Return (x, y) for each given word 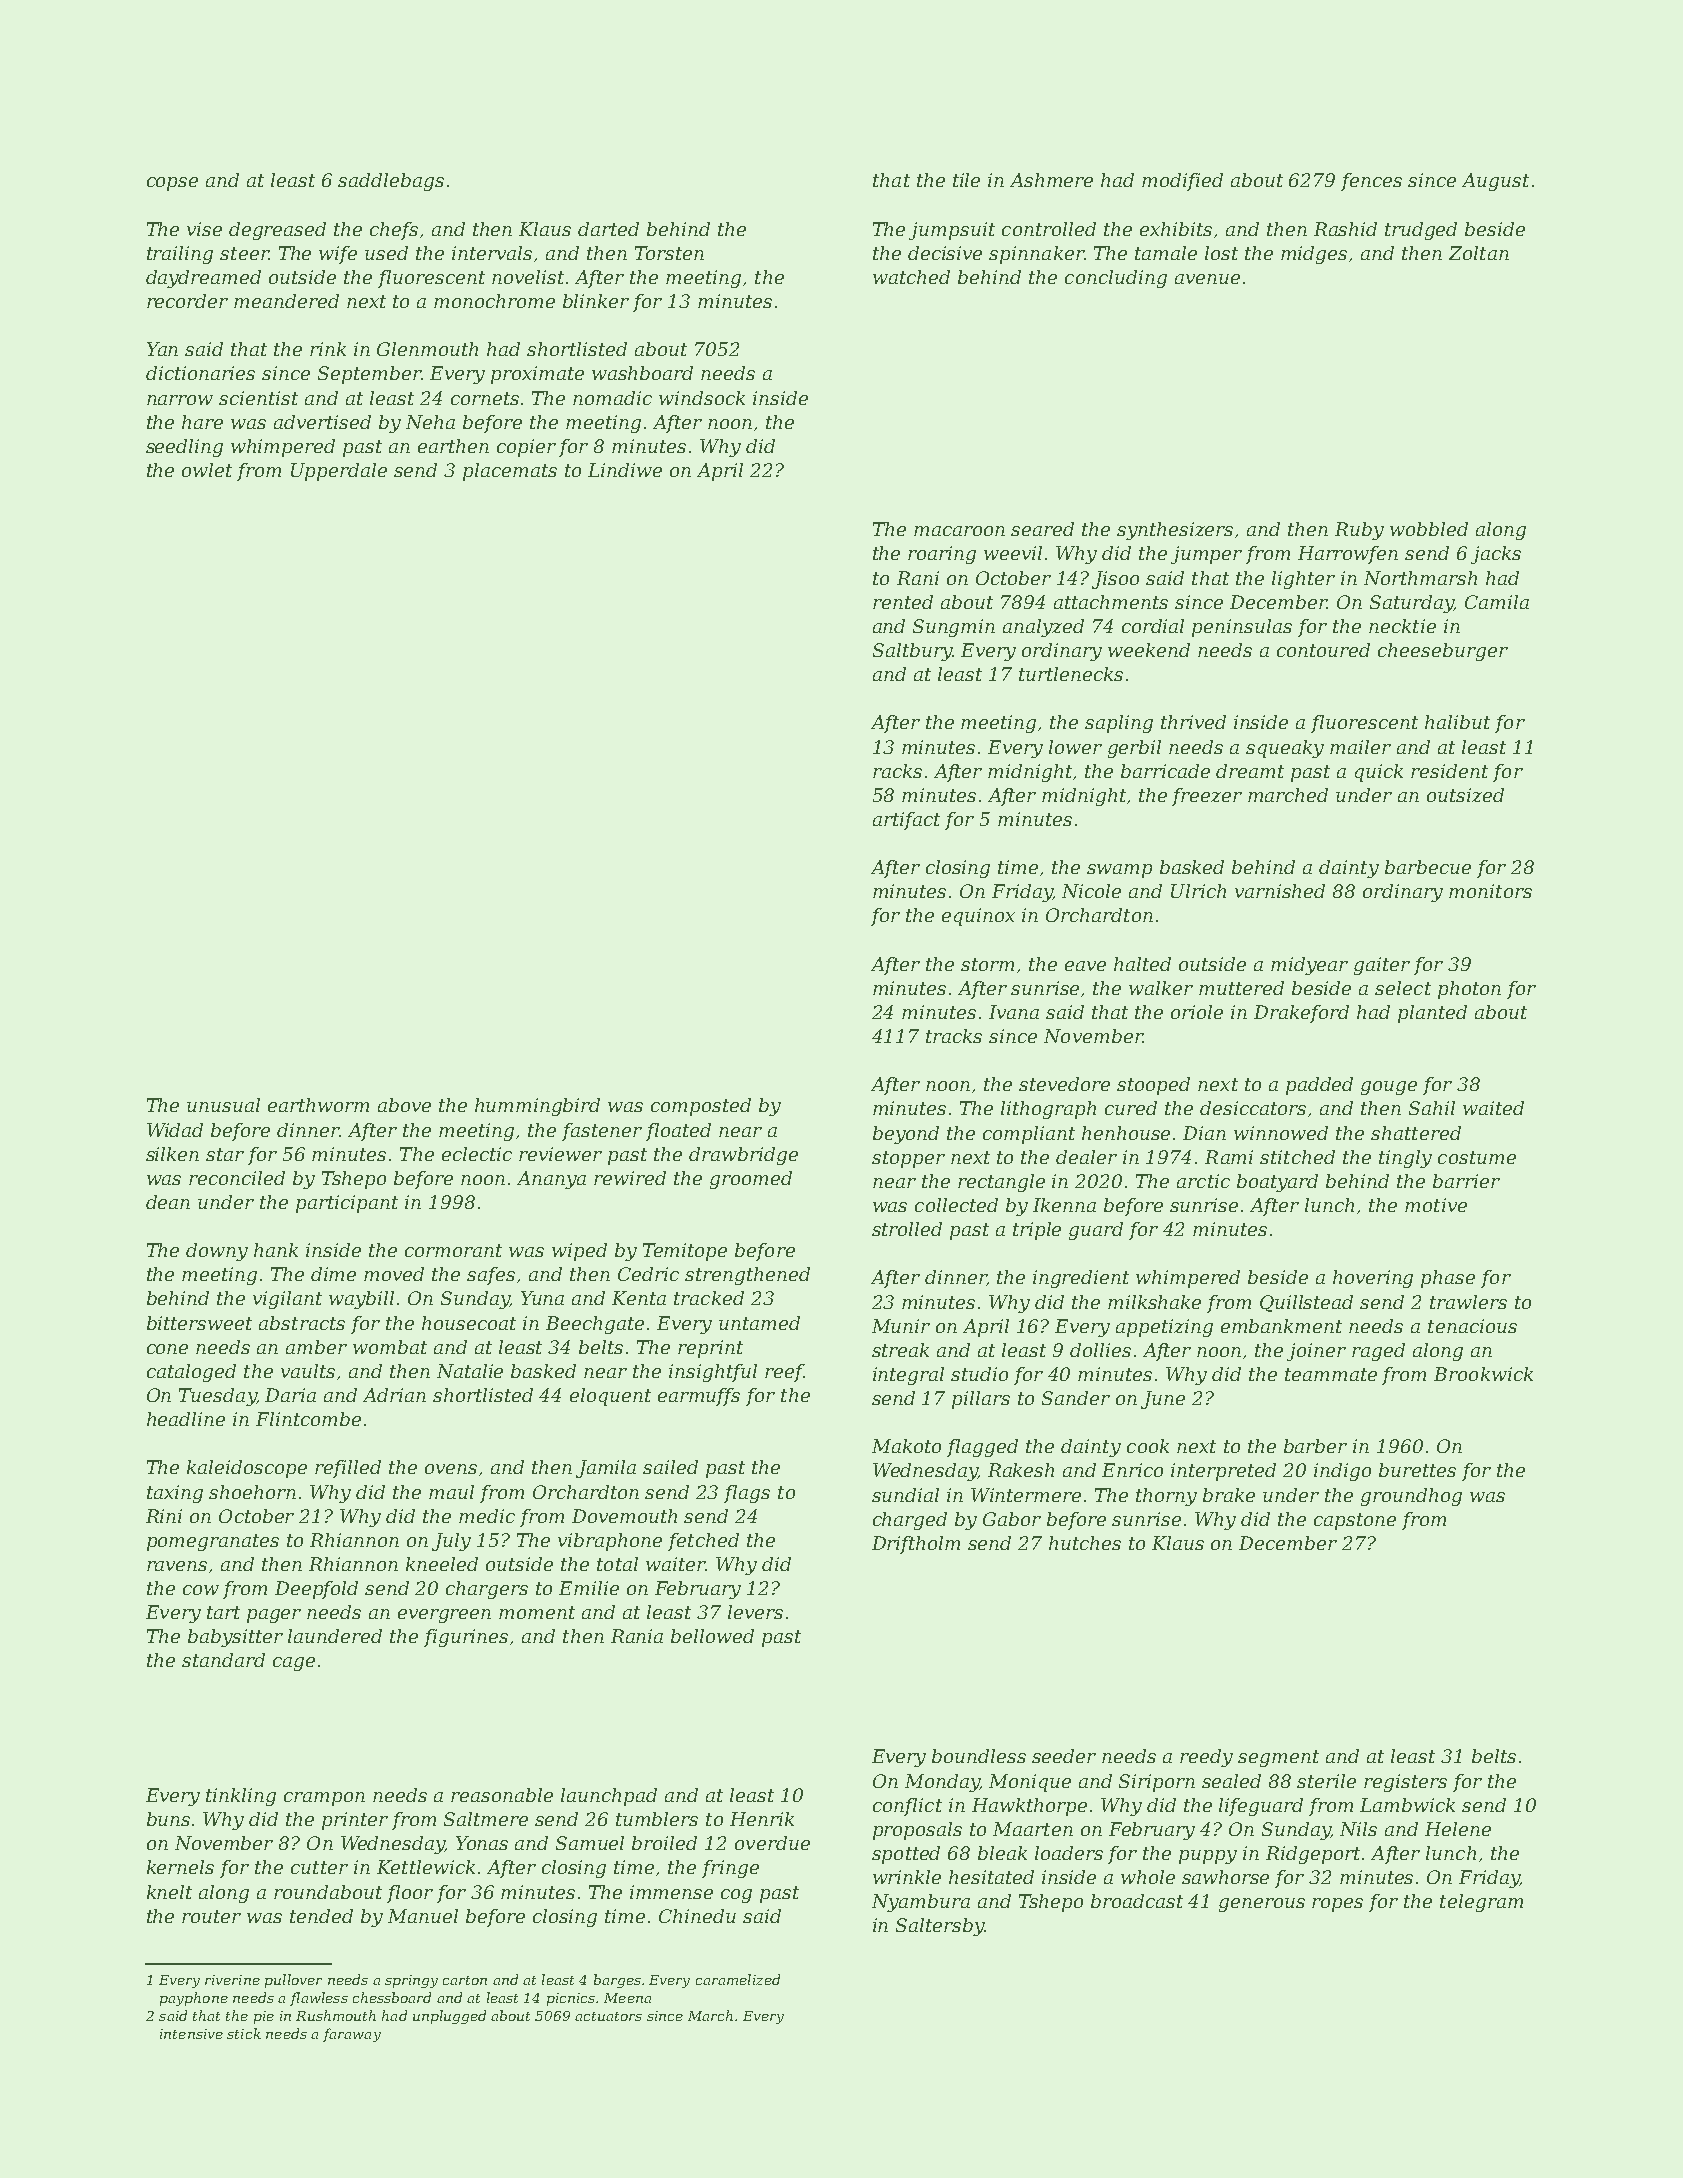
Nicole (1091, 891)
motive (1436, 1205)
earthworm (318, 1105)
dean (168, 1202)
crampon (324, 1799)
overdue (772, 1843)
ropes (1337, 1905)
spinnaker (1036, 255)
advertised (322, 422)
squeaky (1285, 749)
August (1495, 182)
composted (701, 1107)
